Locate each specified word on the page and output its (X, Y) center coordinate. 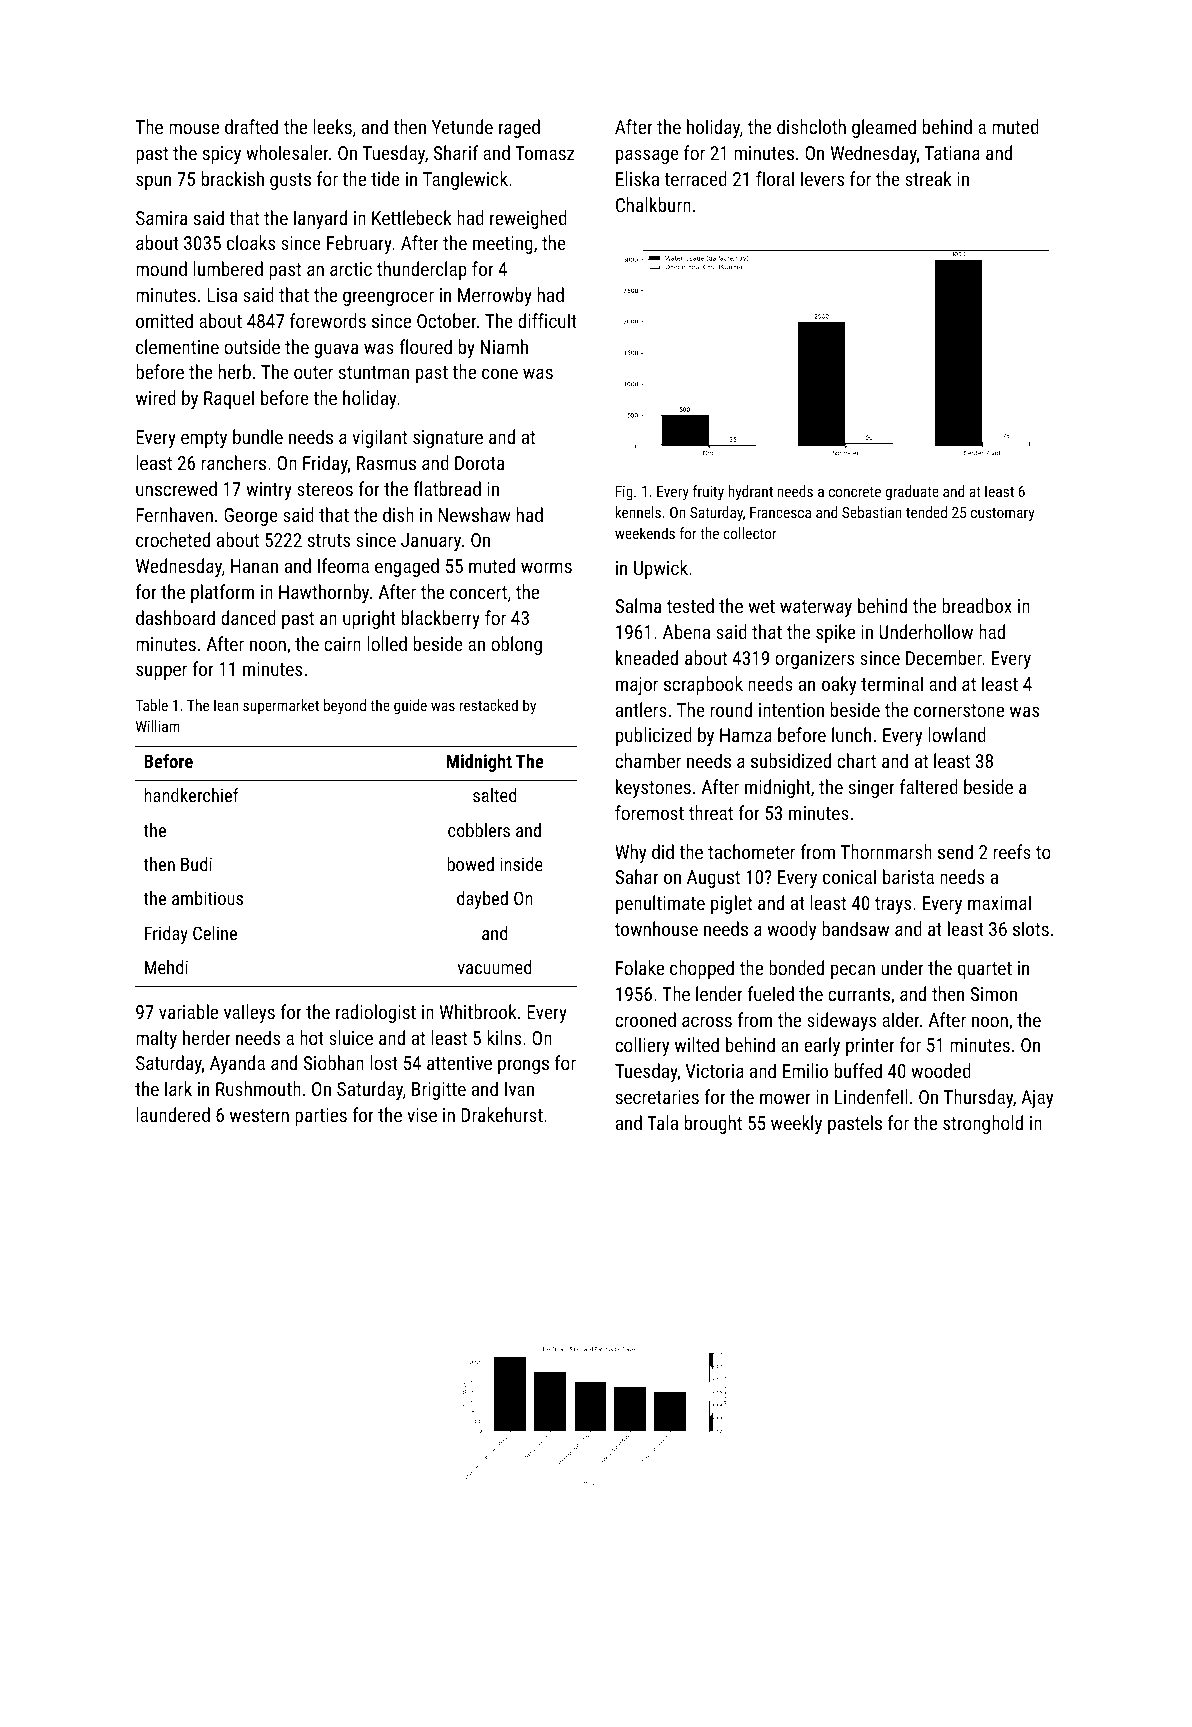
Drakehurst (502, 1114)
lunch (851, 734)
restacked (489, 705)
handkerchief (191, 795)
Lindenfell (871, 1096)
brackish (233, 178)
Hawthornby (324, 593)
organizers (814, 660)
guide (410, 706)
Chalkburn (653, 204)
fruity (708, 493)
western (259, 1115)
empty (204, 439)
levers (822, 178)
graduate (912, 492)
